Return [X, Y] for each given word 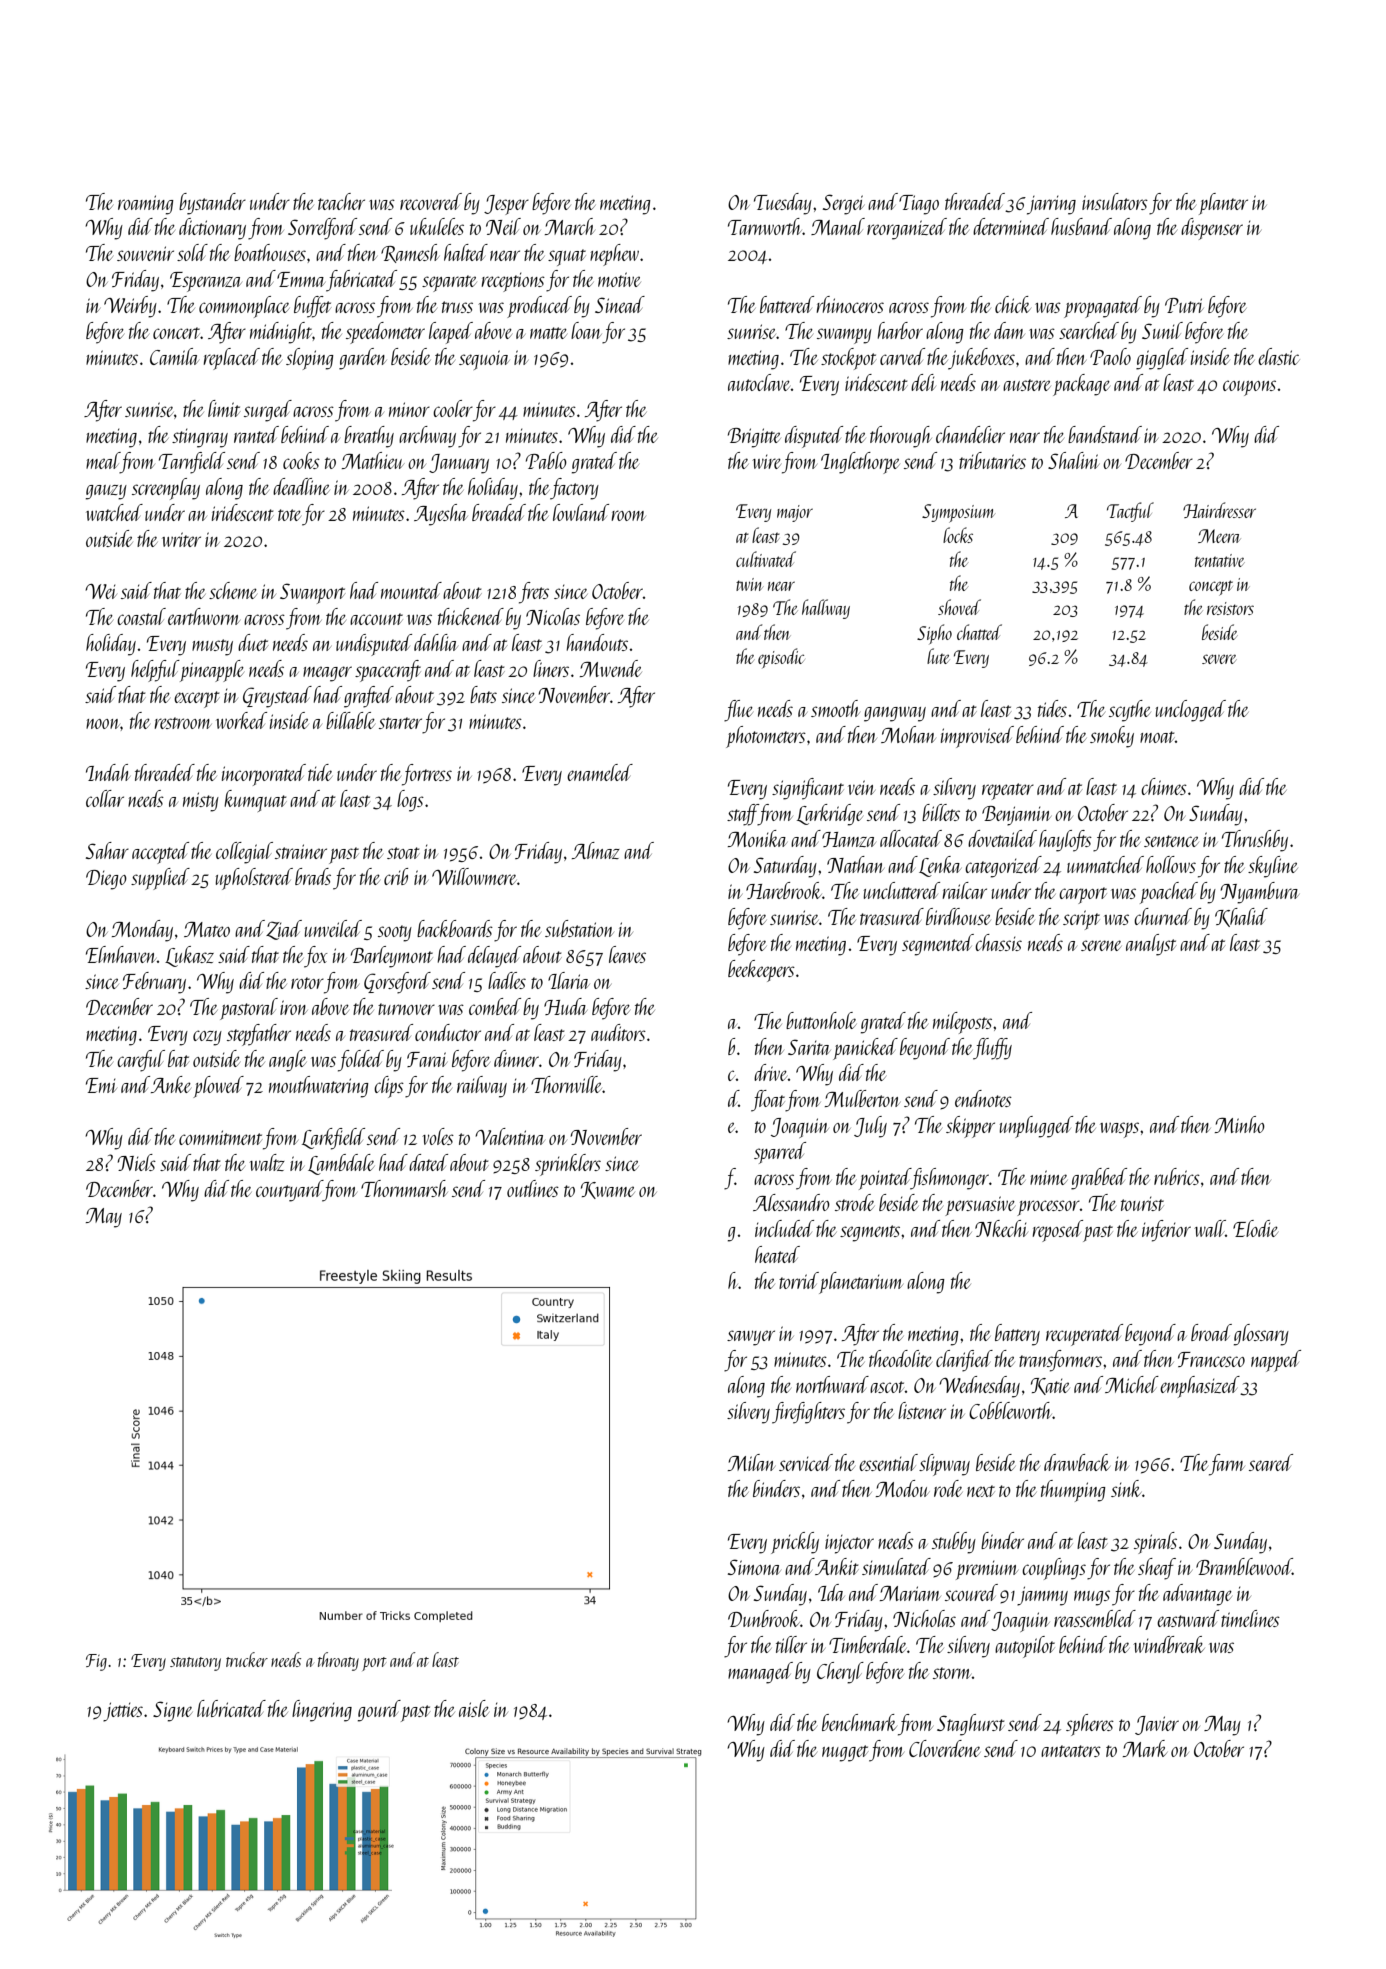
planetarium [861, 1283]
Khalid [1241, 917]
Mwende [611, 668]
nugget [845, 1753]
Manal [838, 226]
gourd [379, 1711]
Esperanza [206, 282]
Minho [1240, 1124]
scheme [233, 590]
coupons [1249, 388]
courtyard [289, 1191]
